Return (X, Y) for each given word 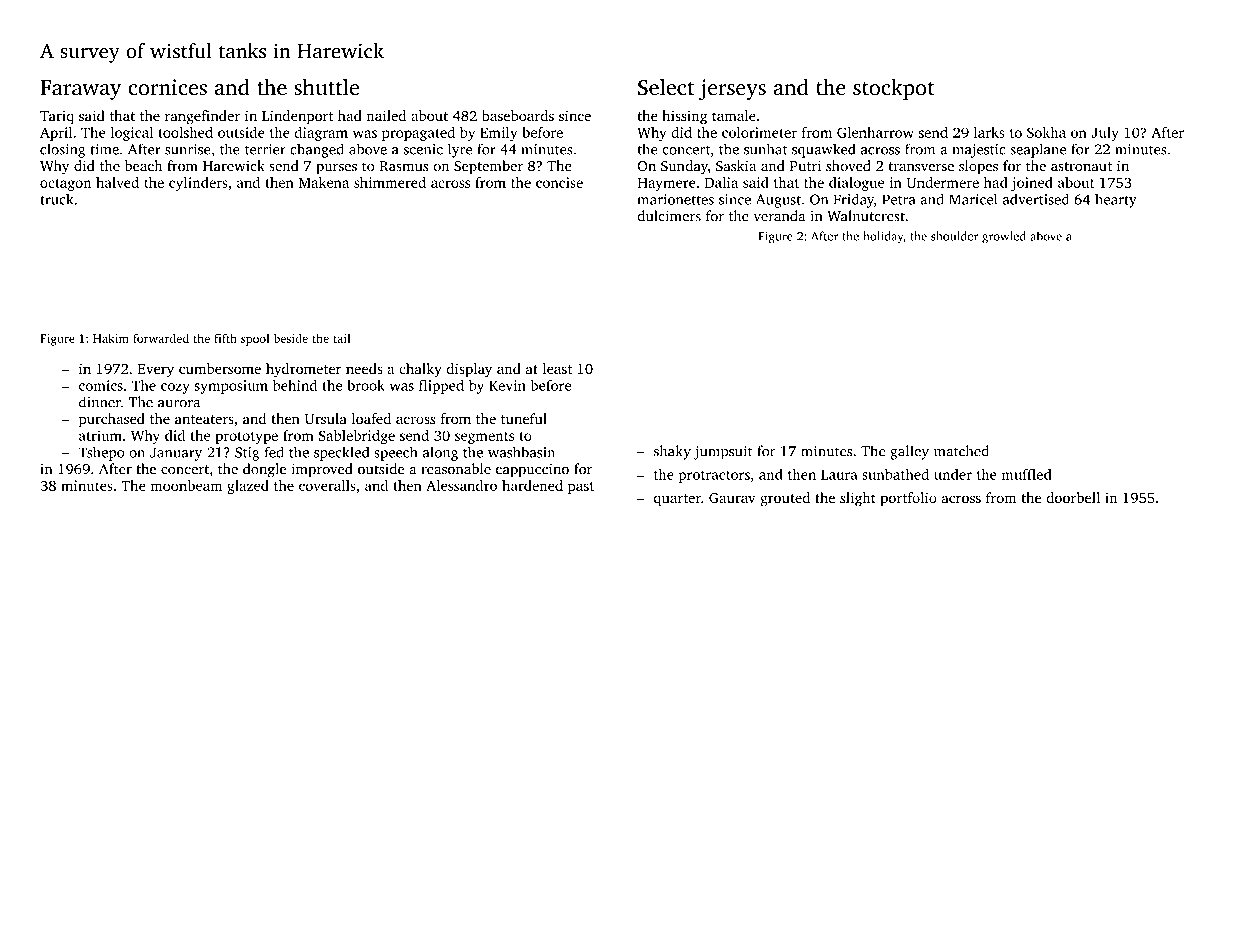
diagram (321, 134)
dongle (264, 470)
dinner (100, 402)
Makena (324, 182)
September (488, 167)
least (557, 368)
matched (961, 451)
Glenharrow (875, 132)
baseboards (518, 115)
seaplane (1038, 150)
